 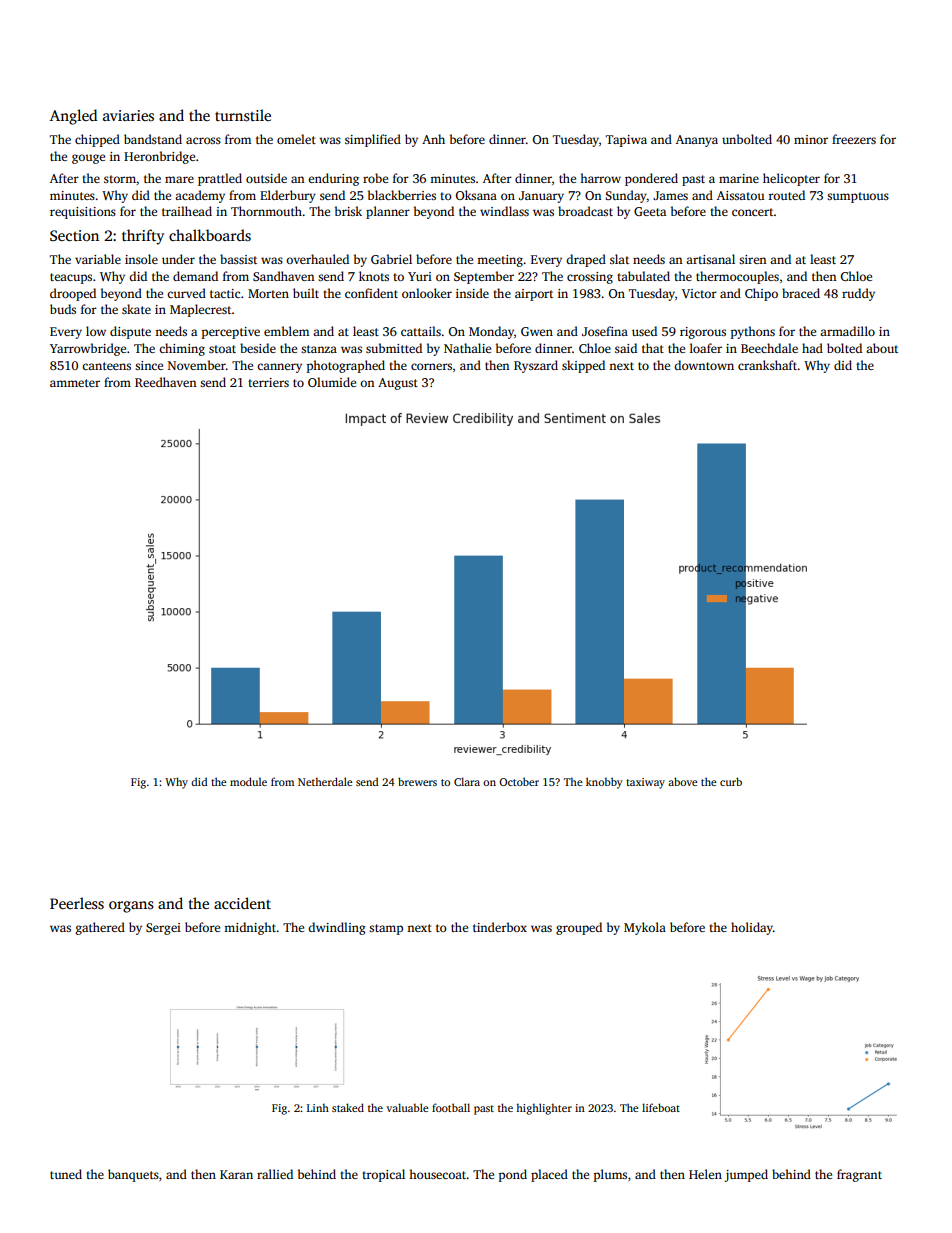 I want to click on minor, so click(x=811, y=139).
